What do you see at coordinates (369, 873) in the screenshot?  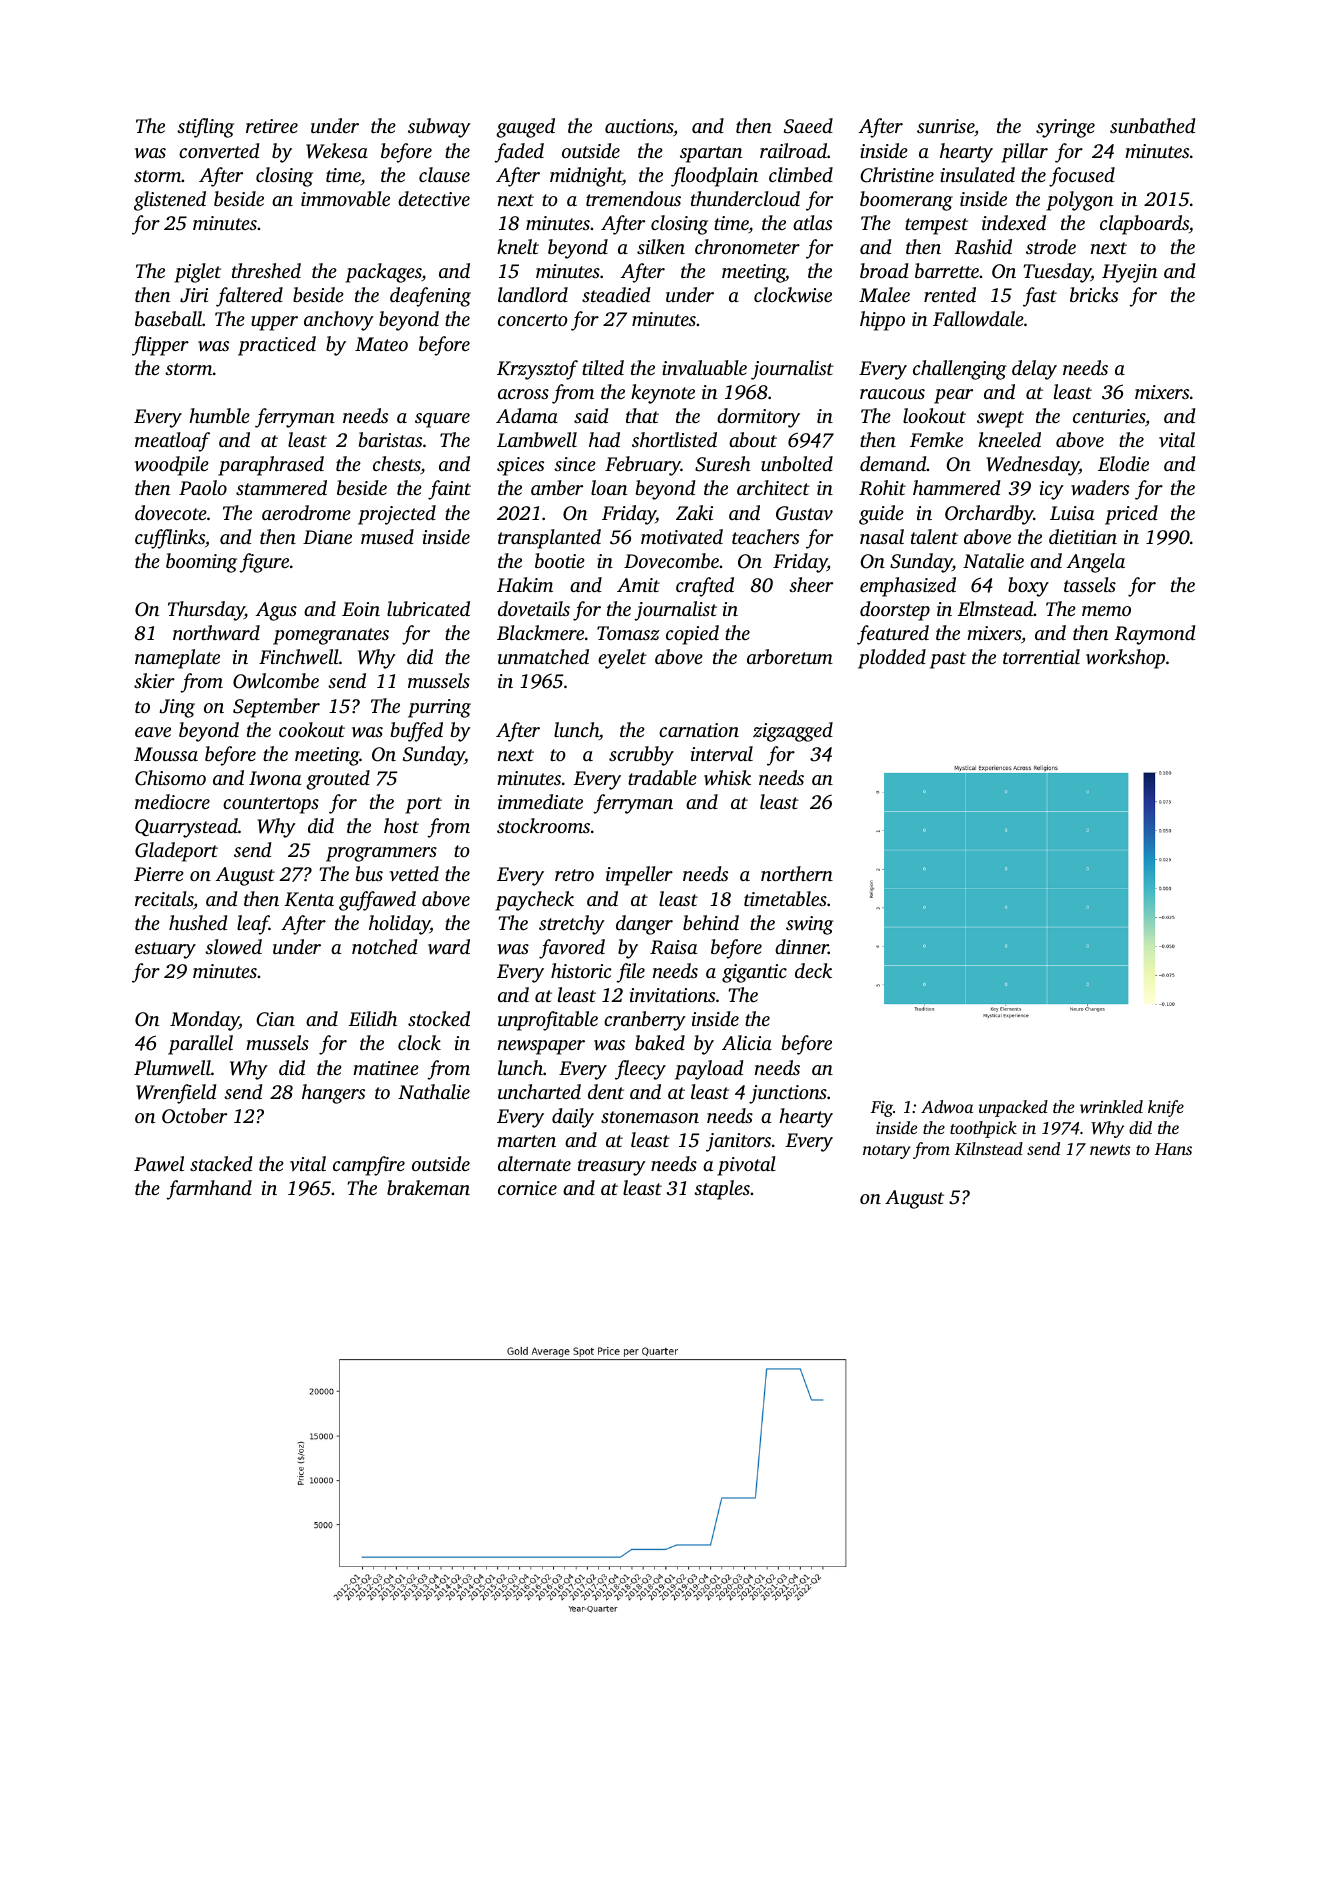 I see `bus` at bounding box center [369, 873].
